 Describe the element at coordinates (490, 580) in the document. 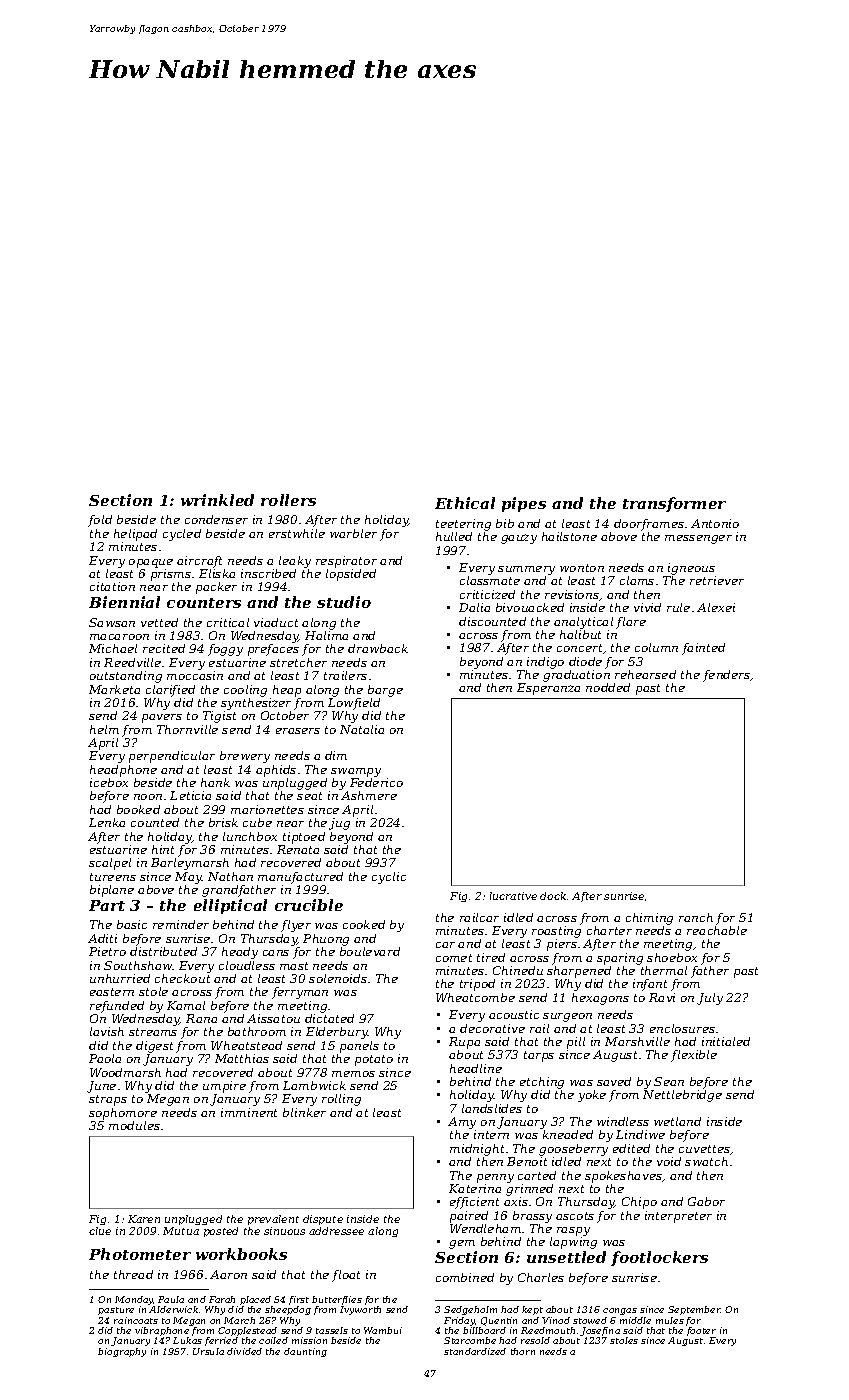

I see `classmate` at that location.
